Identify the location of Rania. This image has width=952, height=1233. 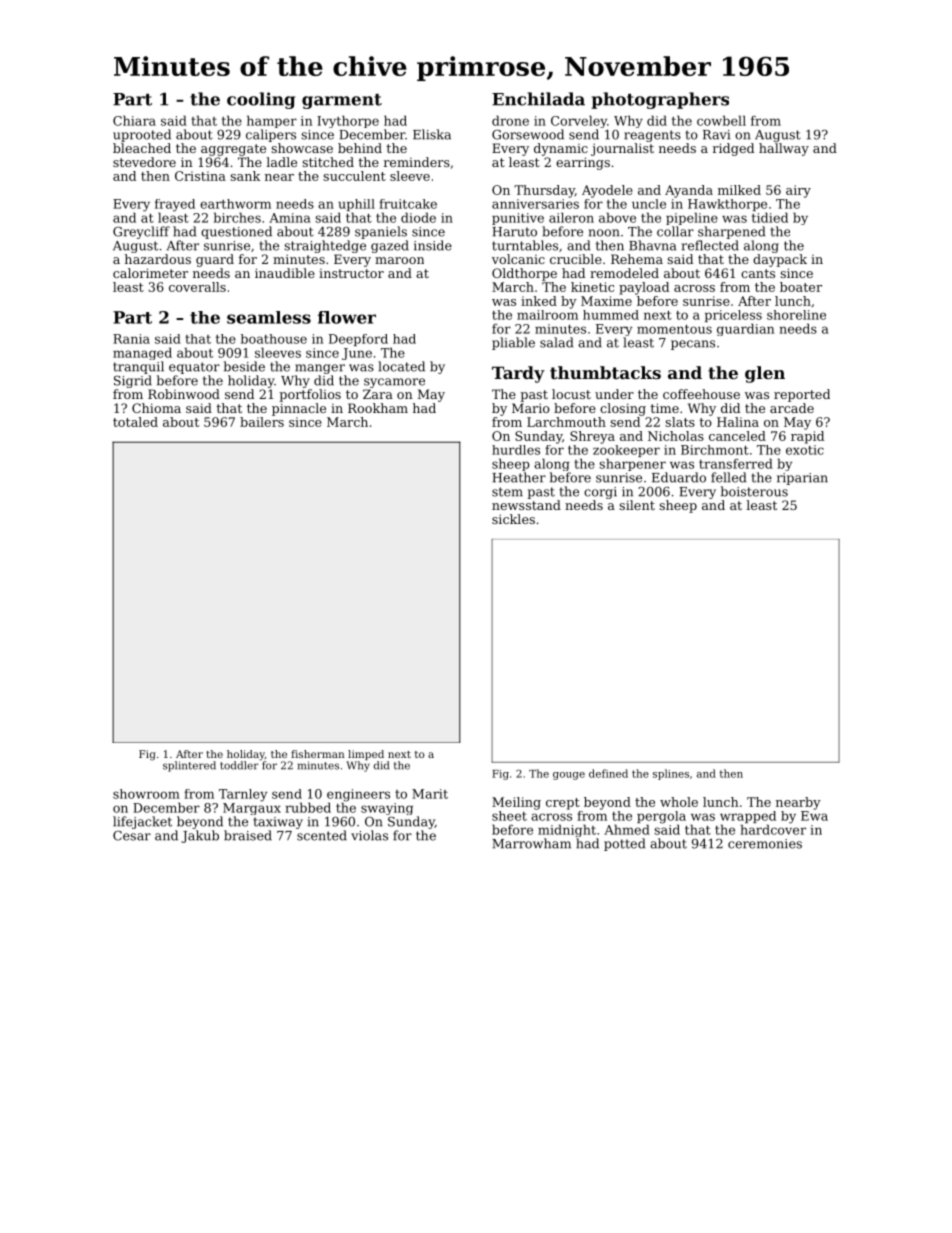
(131, 339).
